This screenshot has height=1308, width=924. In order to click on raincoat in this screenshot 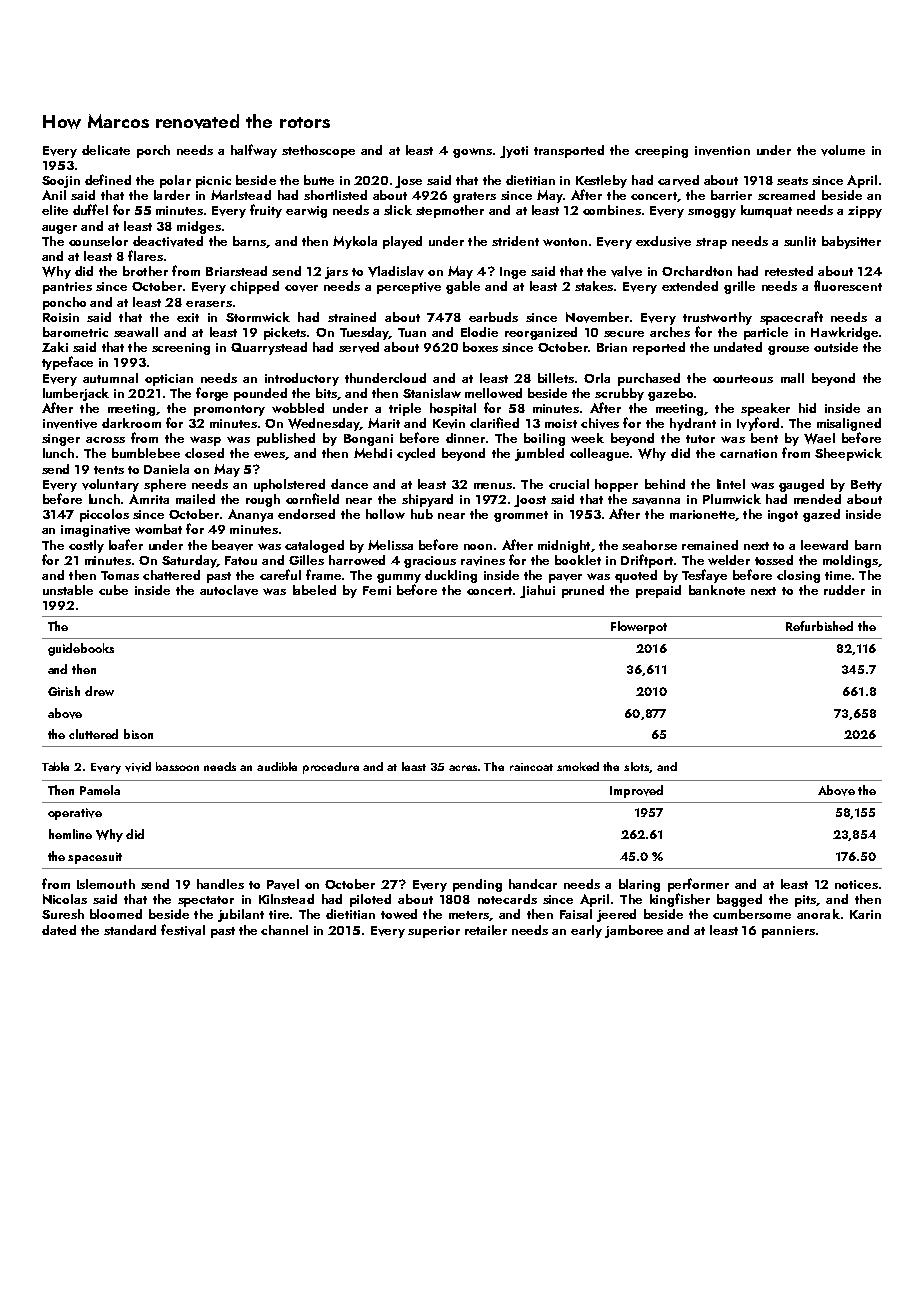, I will do `click(531, 767)`.
